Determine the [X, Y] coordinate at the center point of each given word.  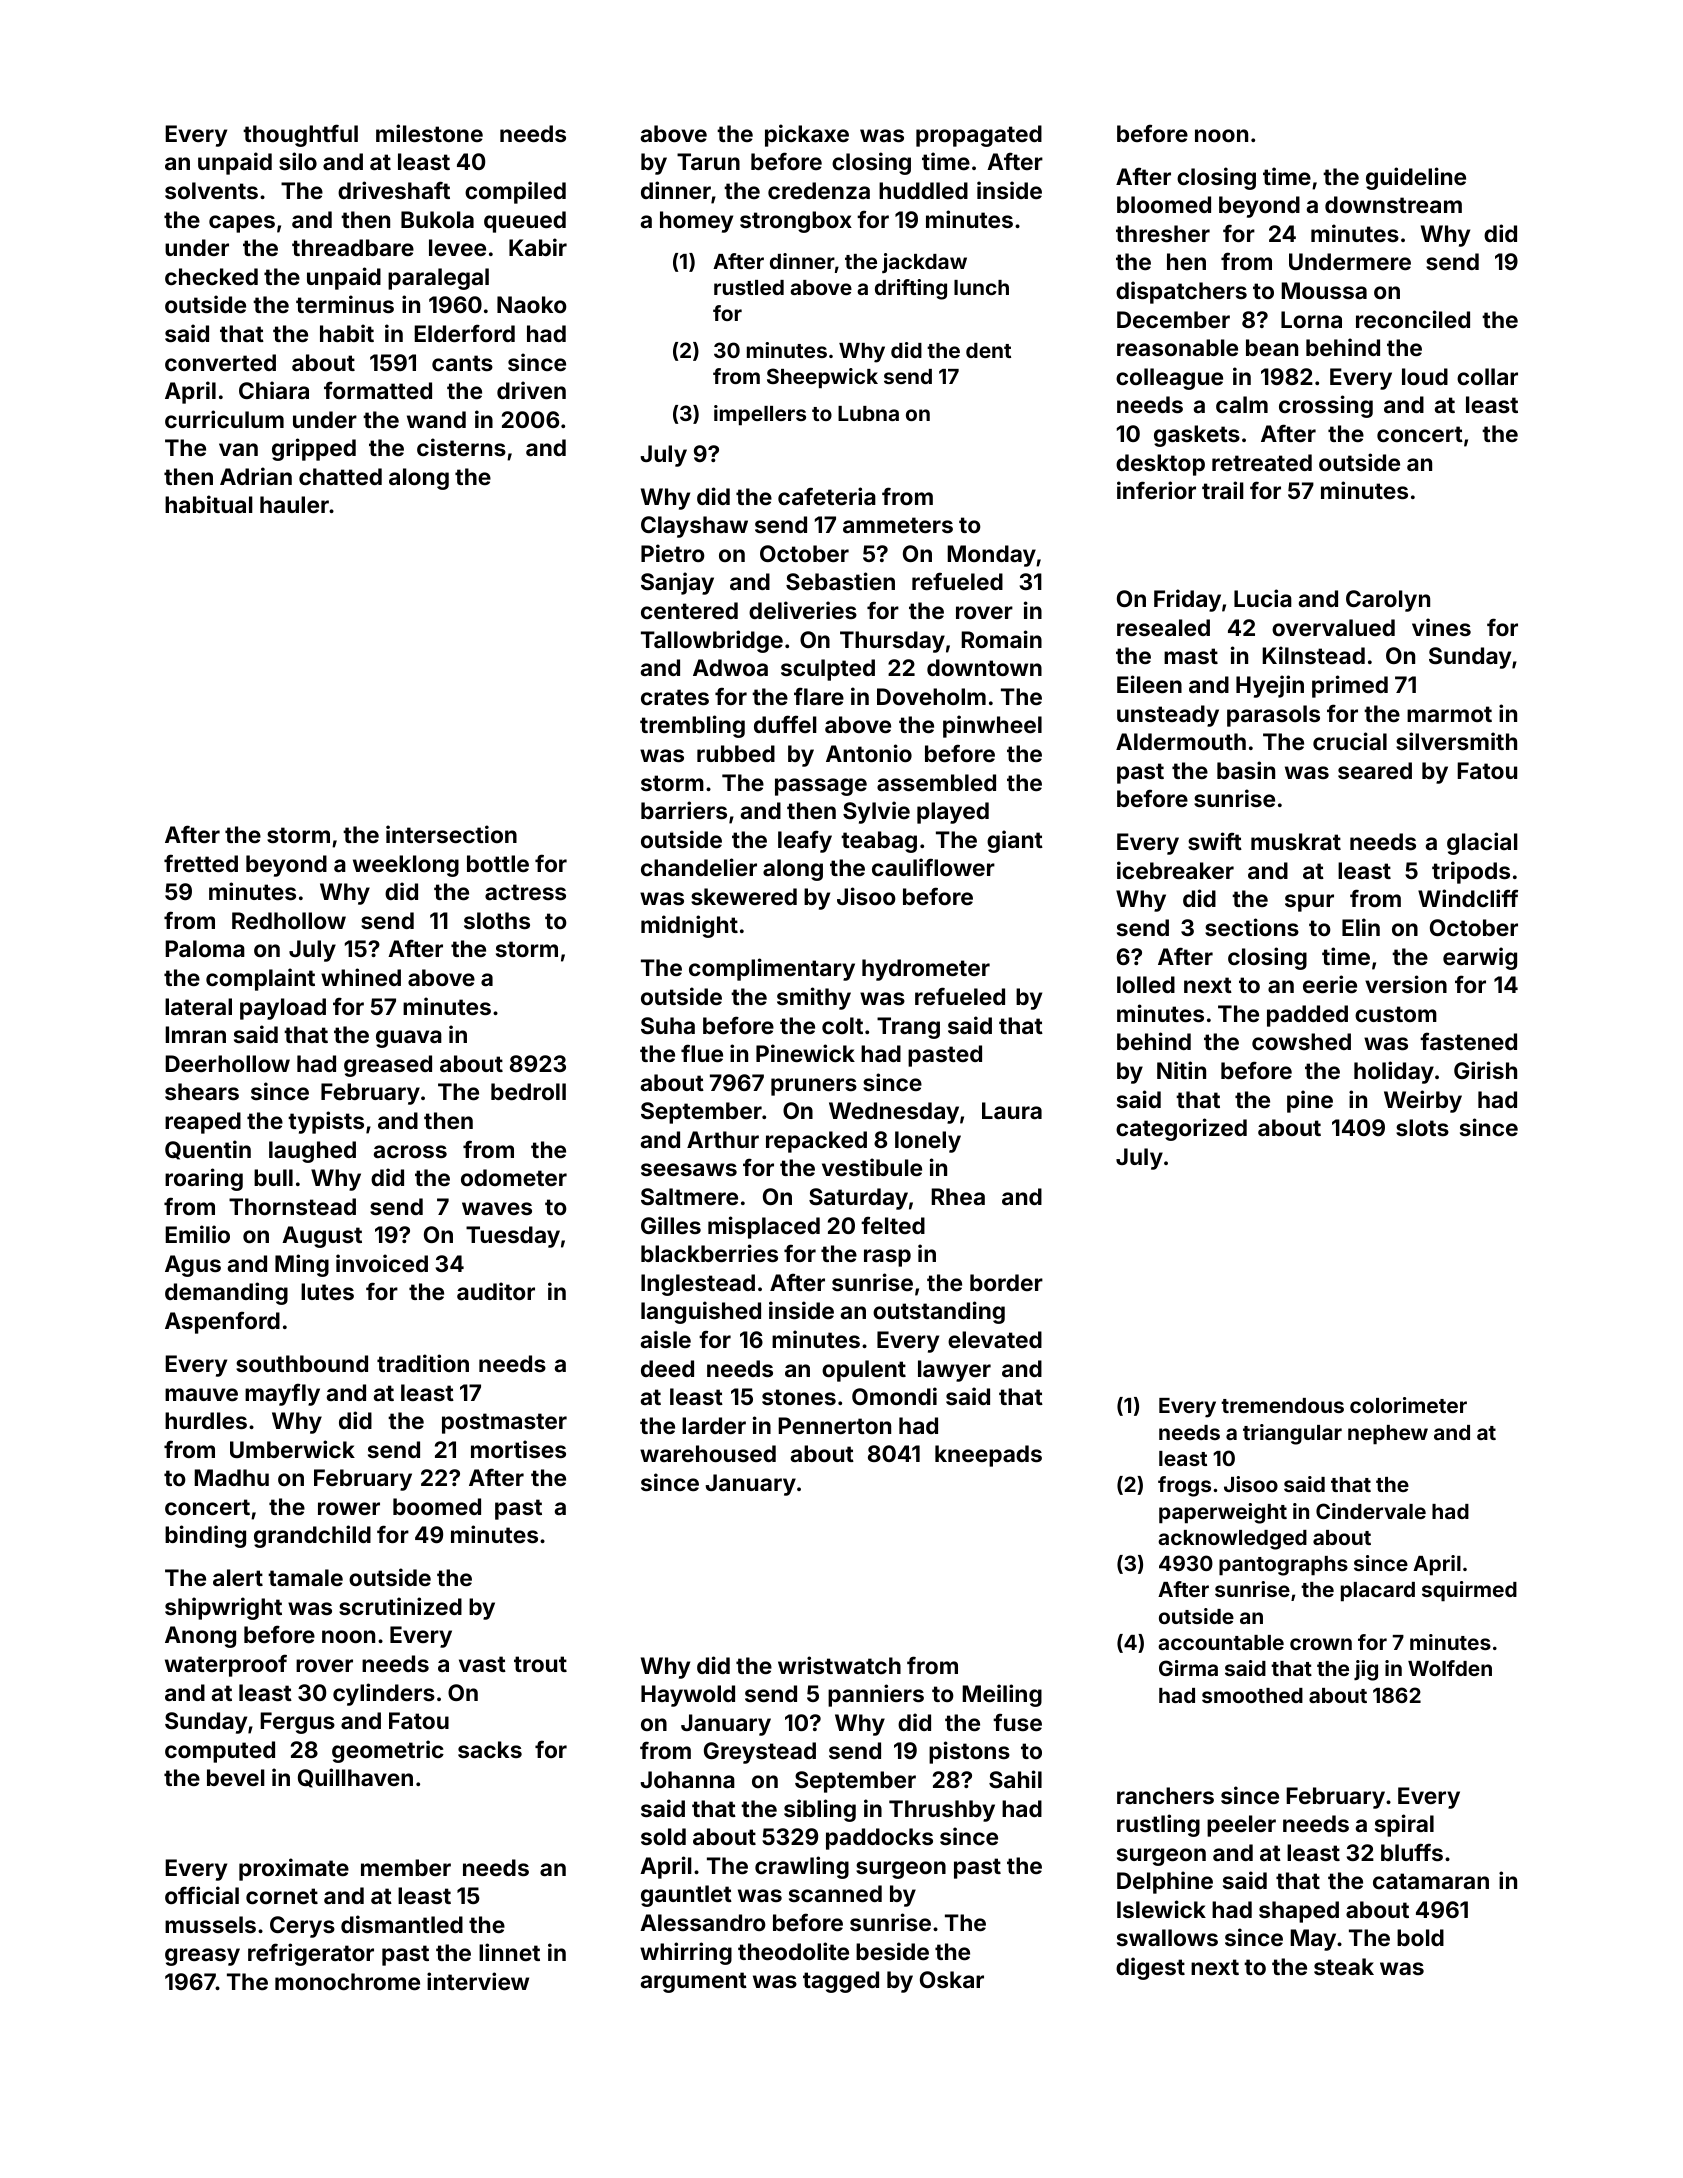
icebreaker [1175, 870]
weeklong [406, 866]
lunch [981, 287]
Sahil [1015, 1779]
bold [1420, 1937]
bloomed [1164, 204]
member [406, 1867]
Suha [668, 1025]
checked [211, 276]
